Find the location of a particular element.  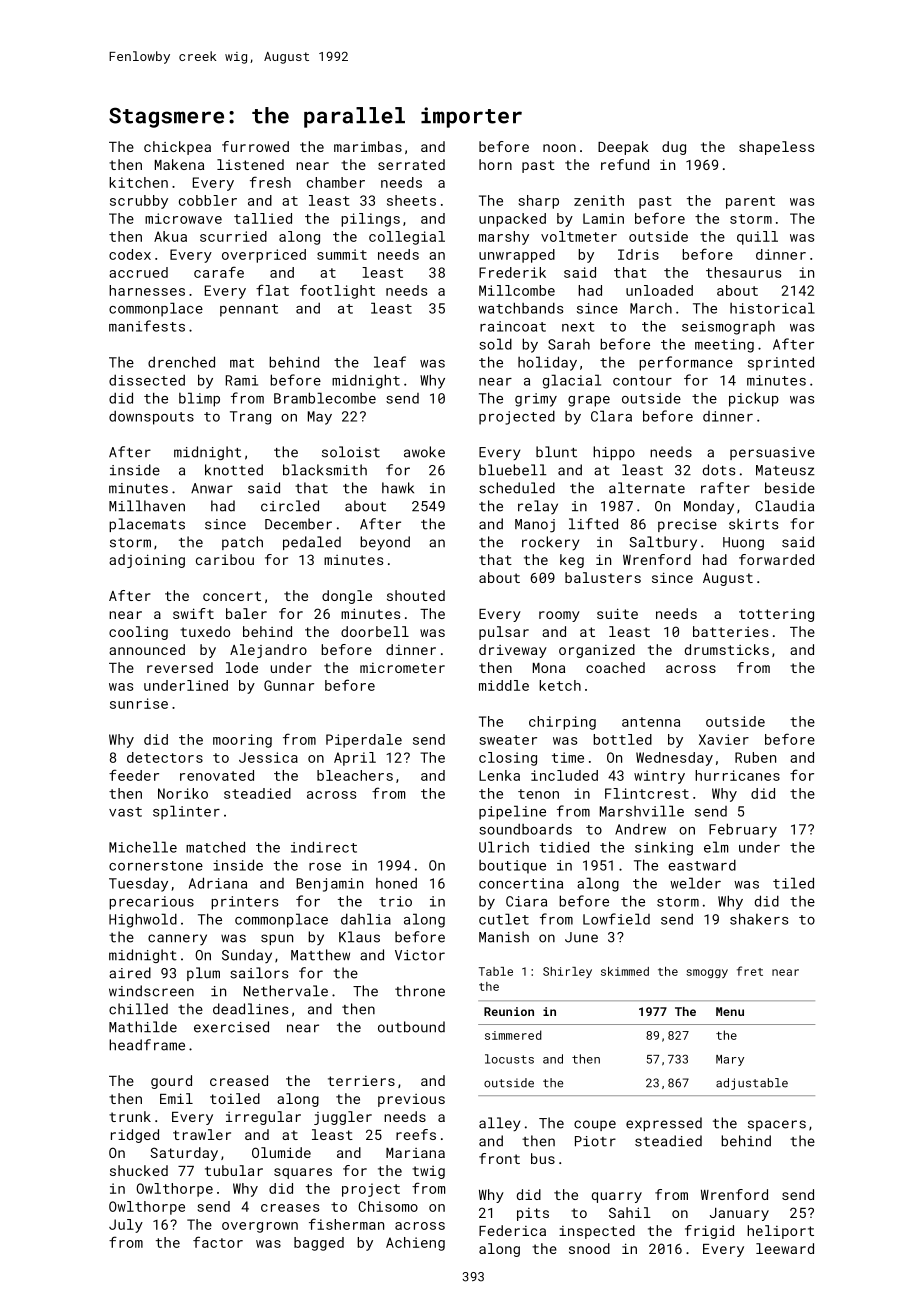

leeward is located at coordinates (785, 1248).
